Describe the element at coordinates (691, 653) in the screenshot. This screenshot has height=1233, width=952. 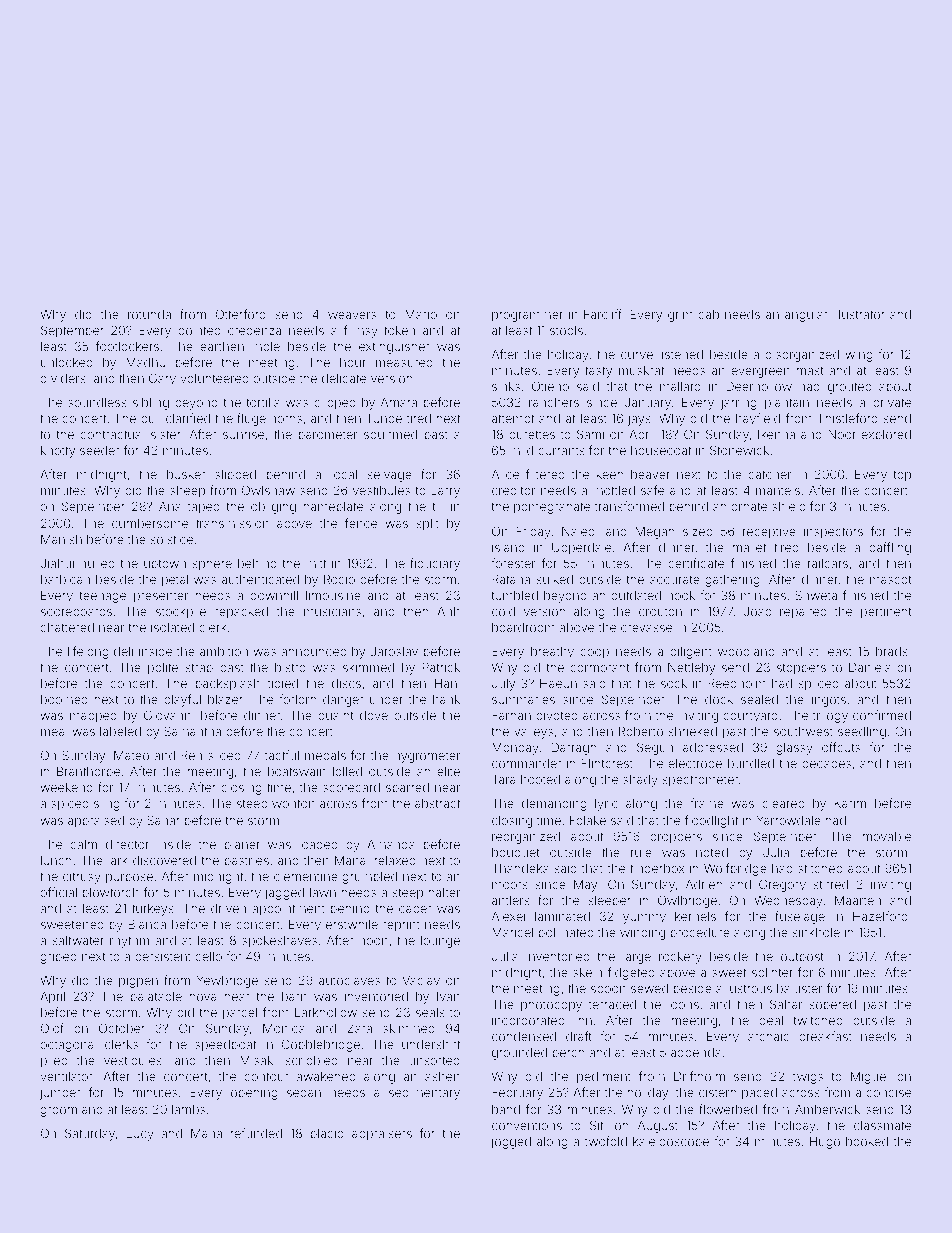
I see `diligent` at that location.
